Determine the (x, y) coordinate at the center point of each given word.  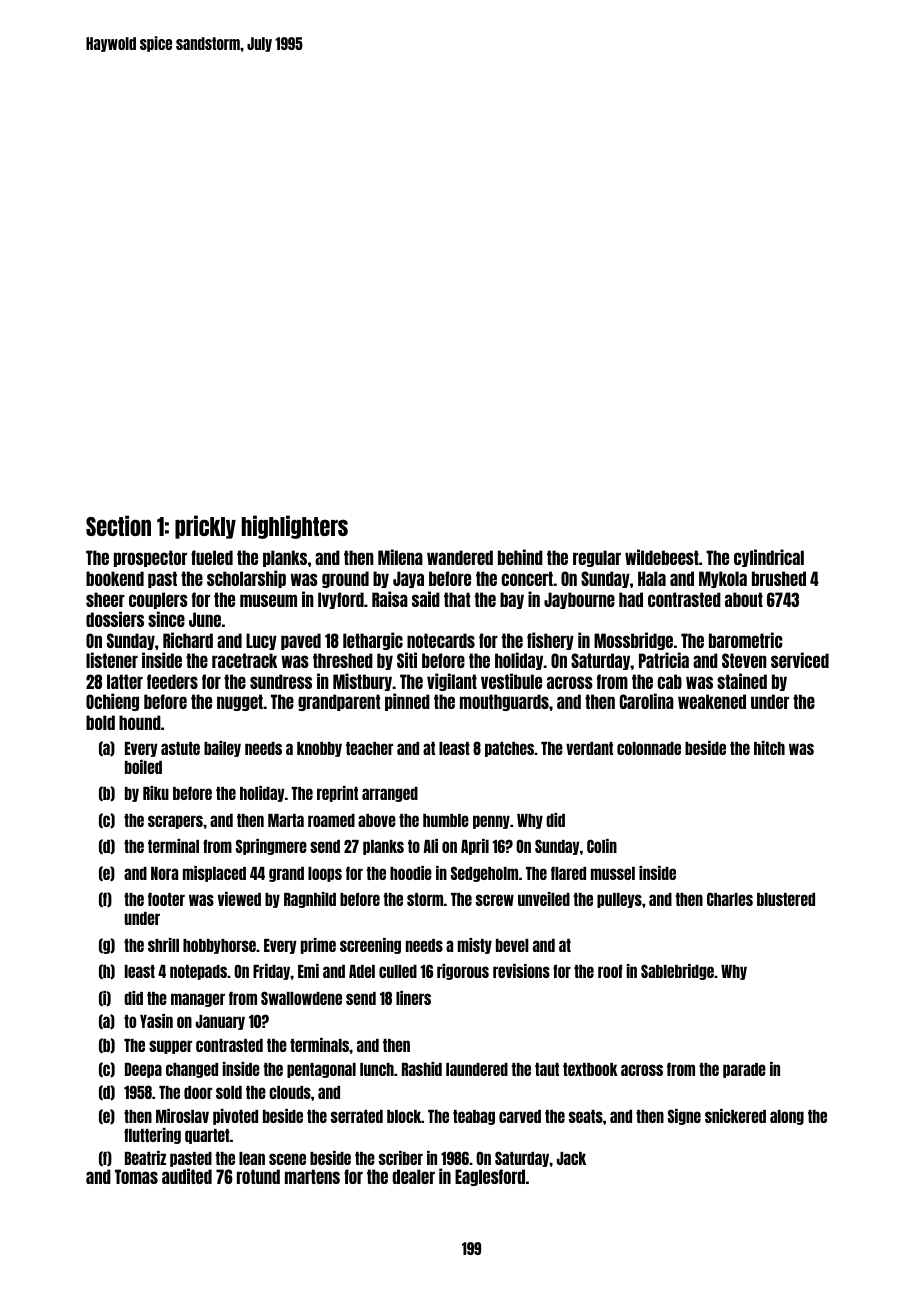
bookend (115, 578)
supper (170, 1047)
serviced (800, 660)
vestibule (511, 681)
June (205, 619)
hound (140, 722)
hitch (769, 748)
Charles (730, 899)
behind (520, 557)
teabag (474, 1117)
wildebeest (662, 557)
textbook (590, 1069)
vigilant (452, 682)
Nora (164, 873)
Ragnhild (310, 900)
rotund (258, 1176)
